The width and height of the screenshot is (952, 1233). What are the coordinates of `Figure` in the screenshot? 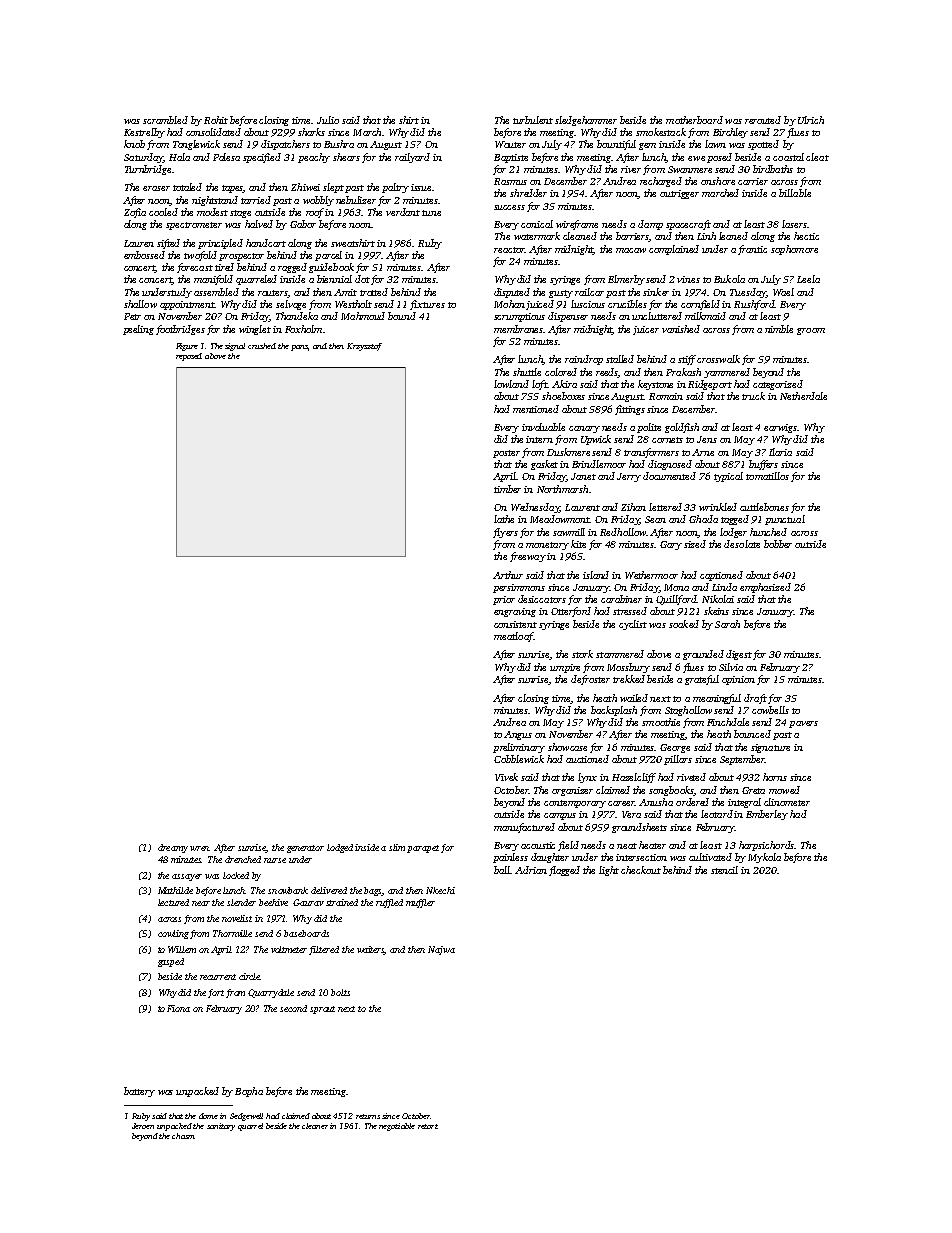 It's located at (187, 347).
